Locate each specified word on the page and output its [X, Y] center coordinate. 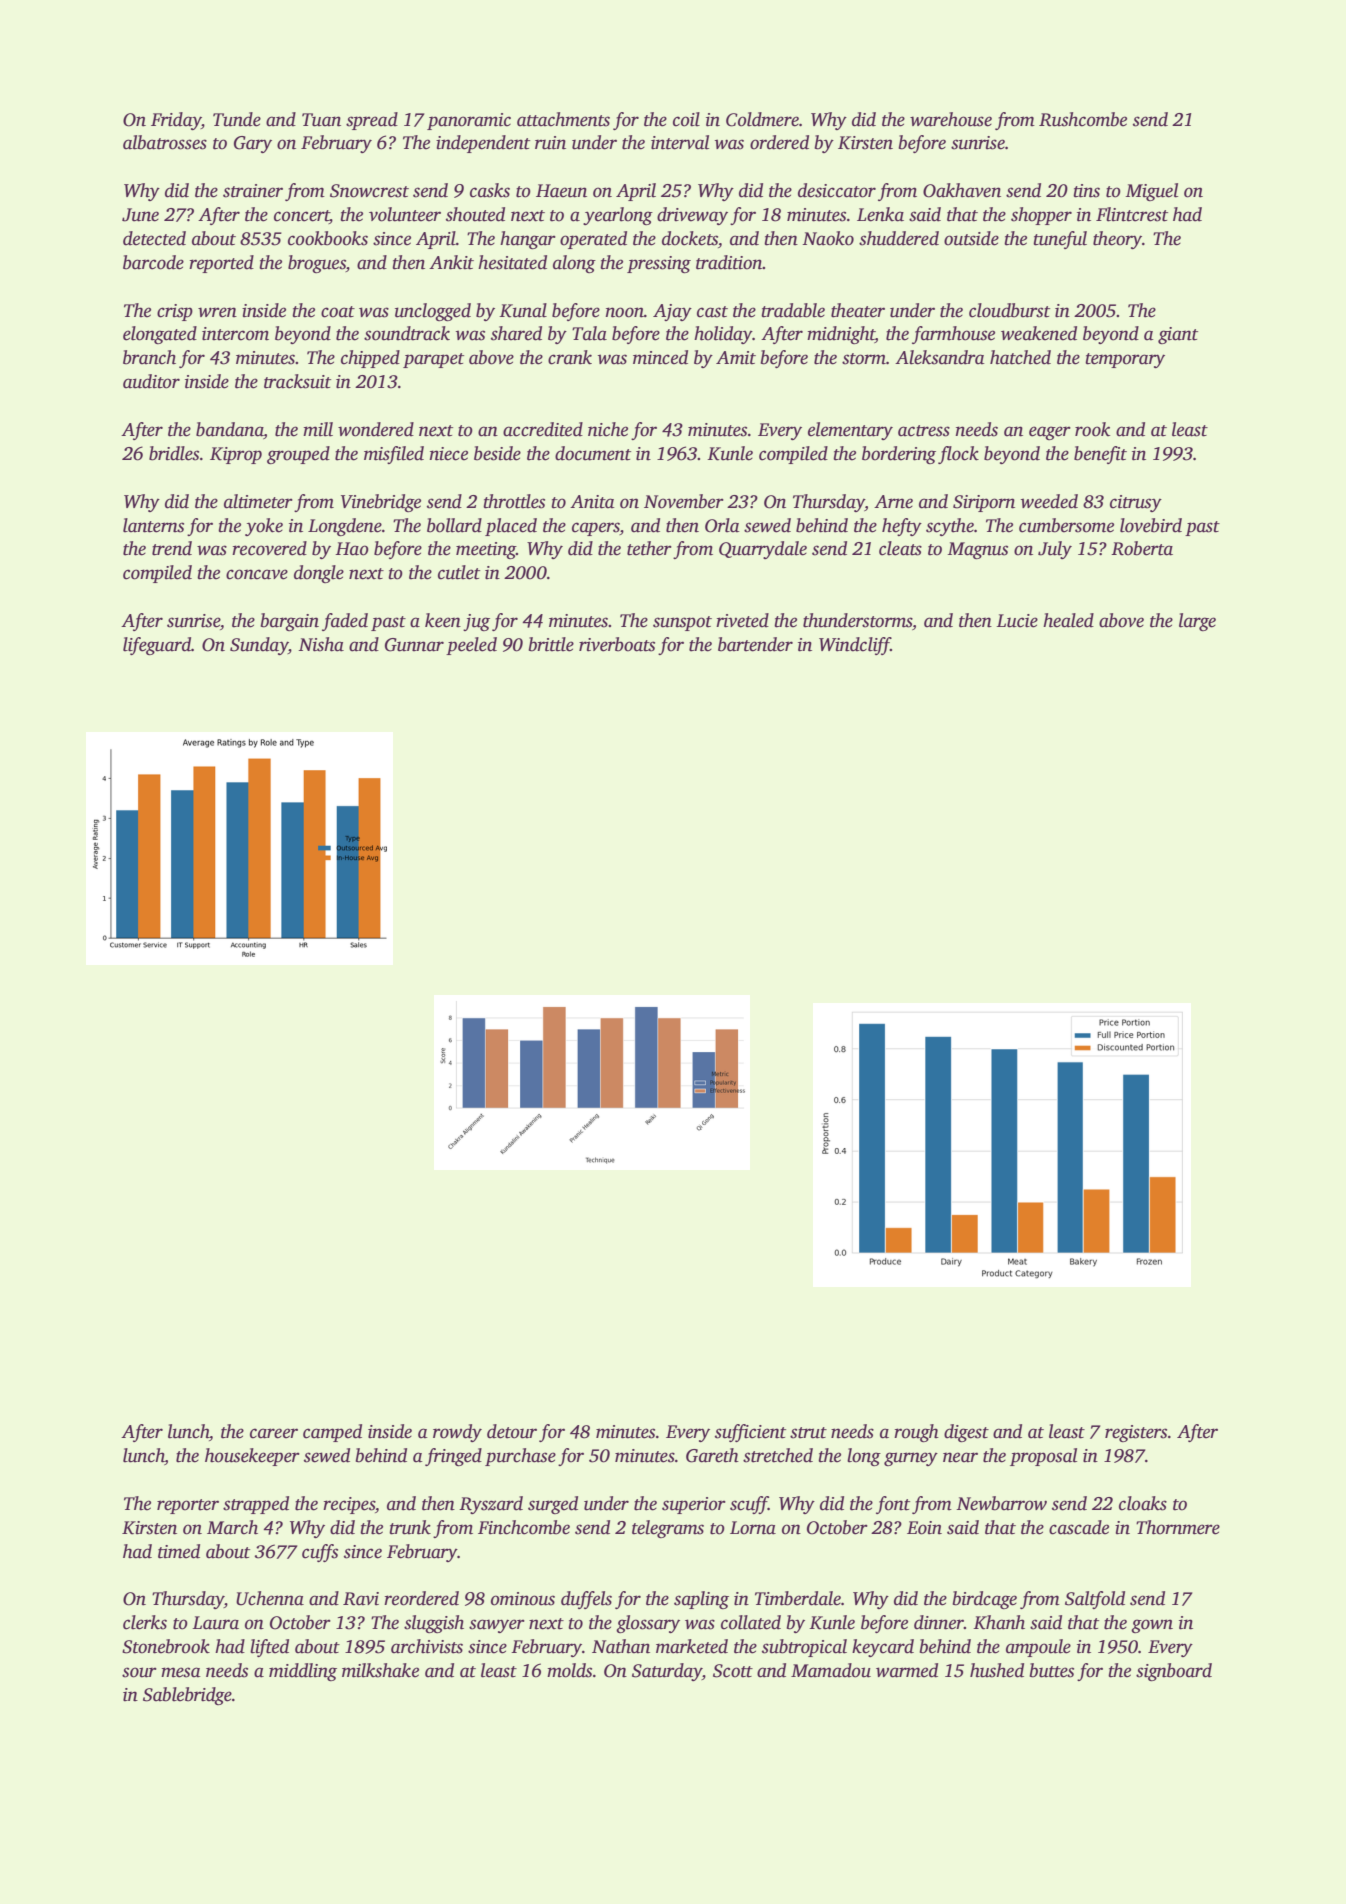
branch [149, 357]
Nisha [321, 644]
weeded [1049, 501]
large [1197, 622]
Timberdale [798, 1598]
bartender [755, 644]
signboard [1174, 1672]
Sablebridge [187, 1696]
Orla [722, 525]
